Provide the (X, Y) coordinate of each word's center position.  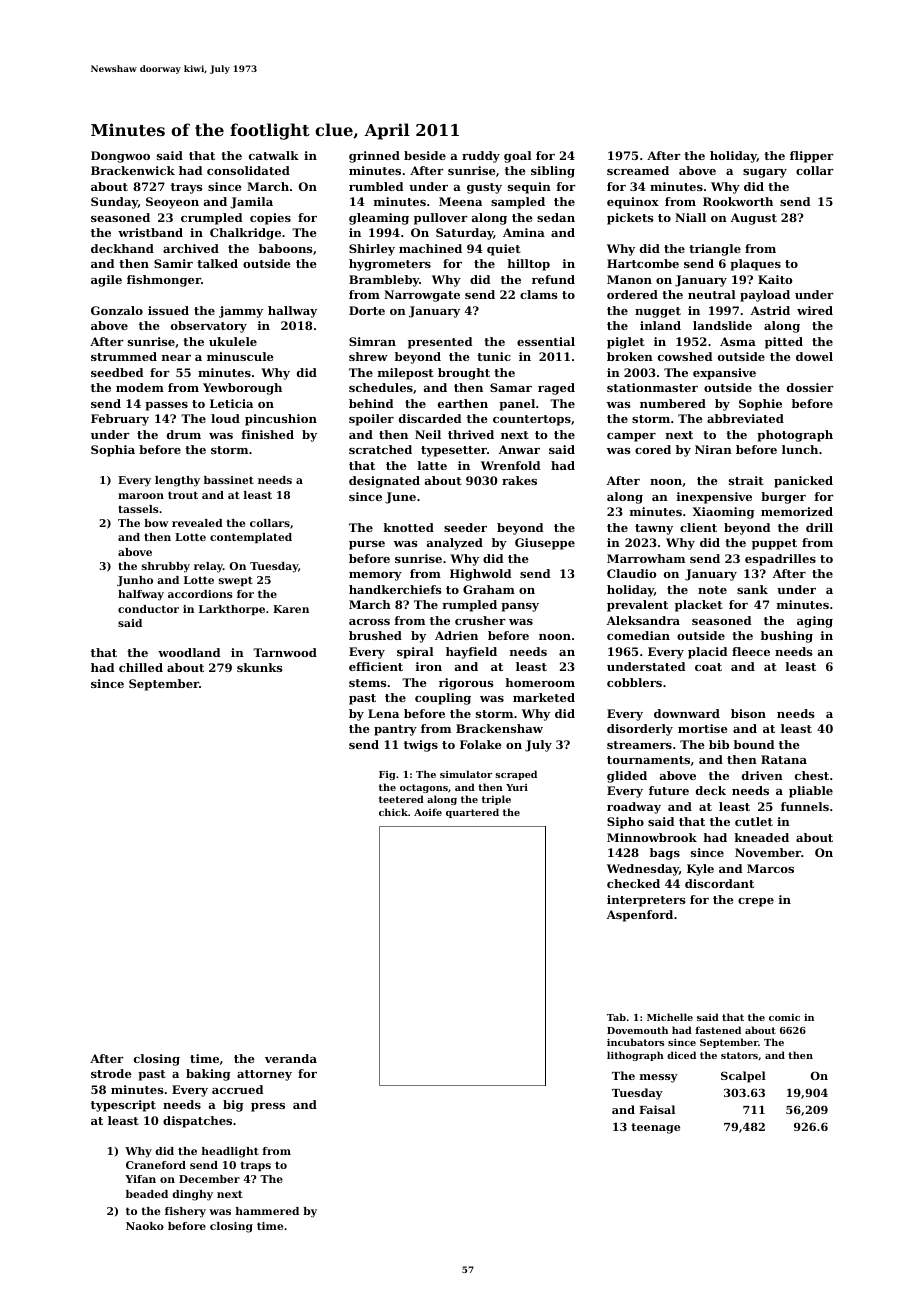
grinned (374, 157)
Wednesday (643, 870)
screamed (638, 170)
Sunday (114, 203)
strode (111, 1073)
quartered (472, 813)
